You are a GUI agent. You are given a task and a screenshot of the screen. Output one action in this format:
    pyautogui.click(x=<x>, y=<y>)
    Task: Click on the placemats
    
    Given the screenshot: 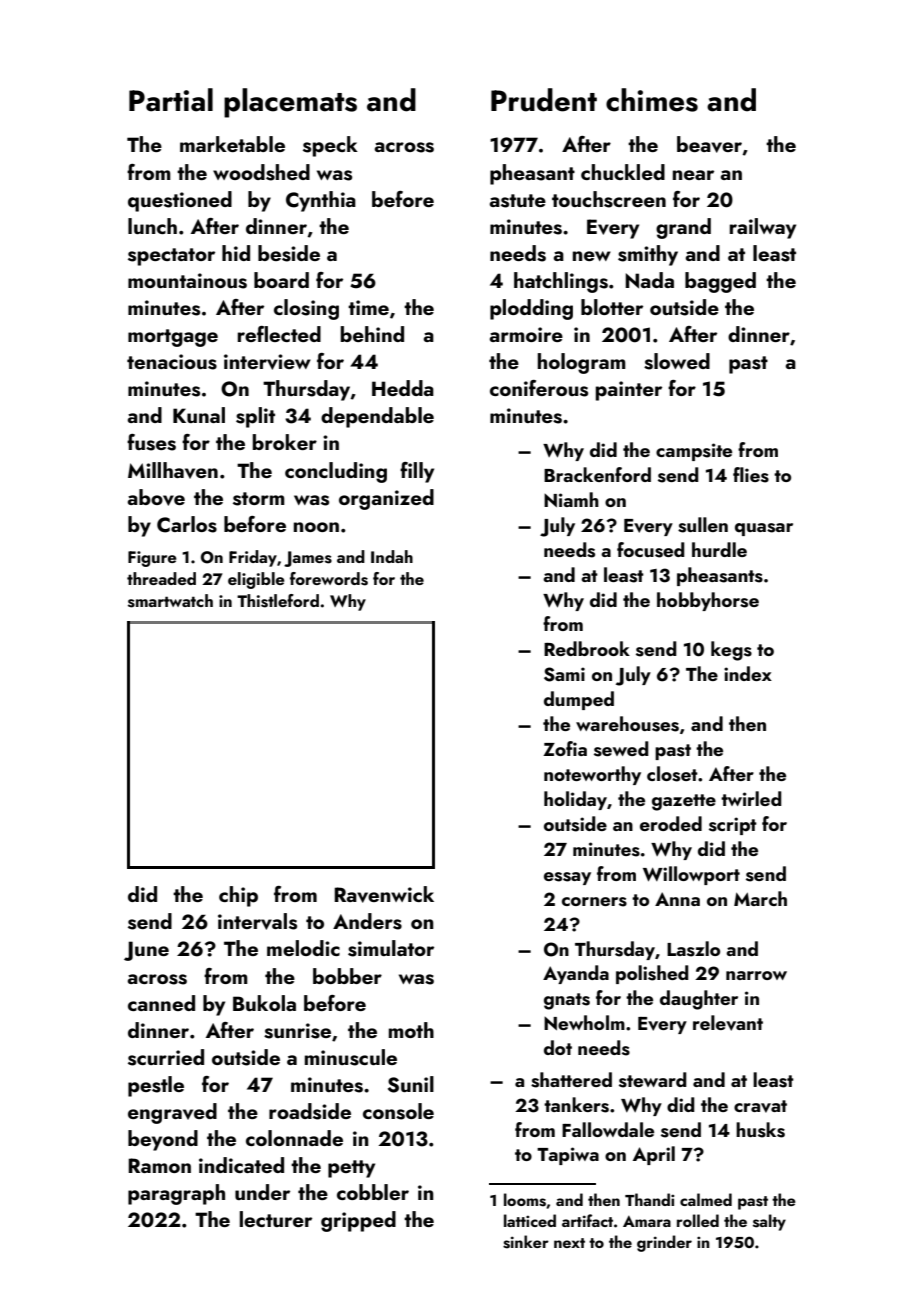 What is the action you would take?
    pyautogui.click(x=290, y=103)
